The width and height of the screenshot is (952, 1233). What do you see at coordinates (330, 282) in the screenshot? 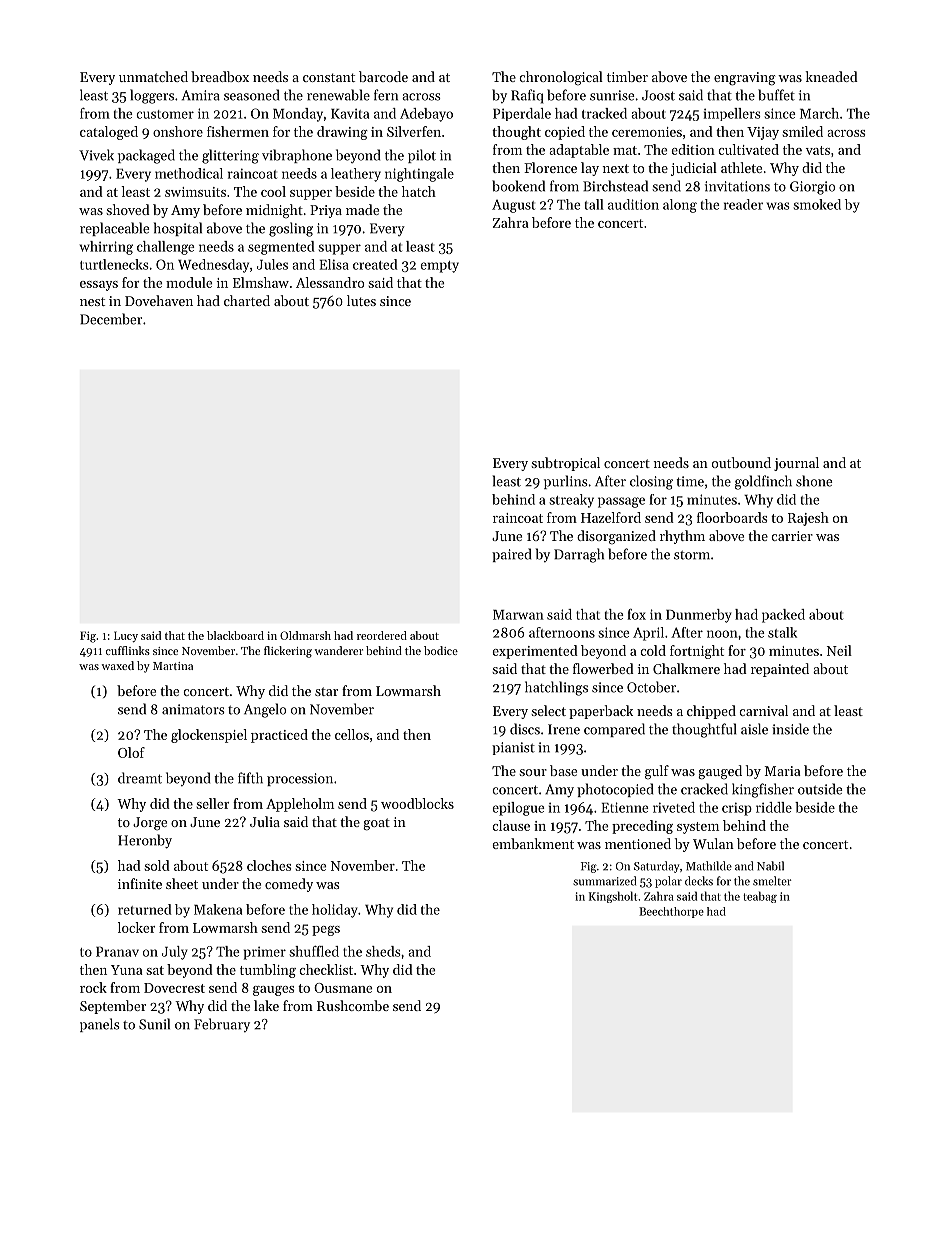
I see `Alessandro` at bounding box center [330, 282].
